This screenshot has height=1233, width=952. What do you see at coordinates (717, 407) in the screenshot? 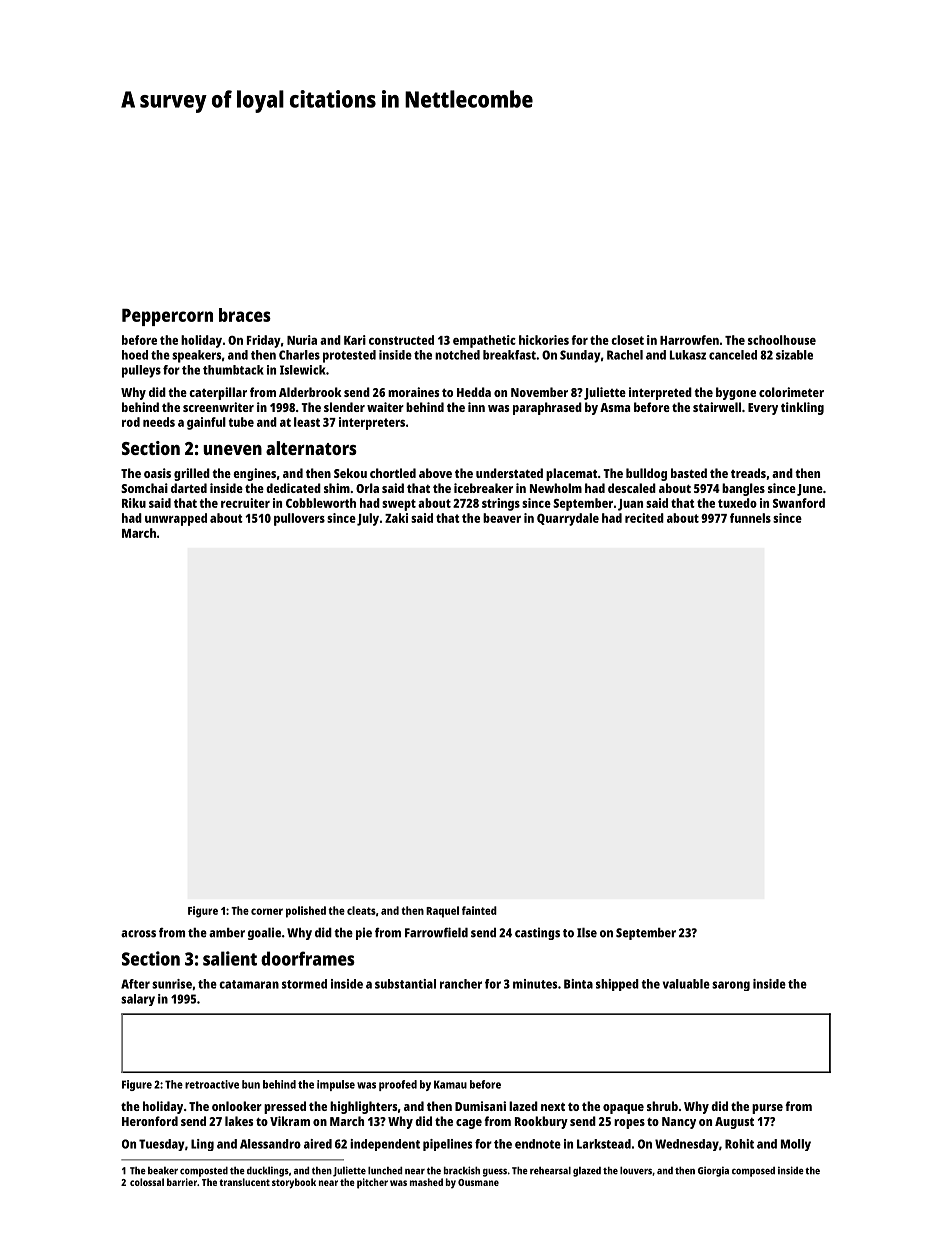
I see `stairwell` at bounding box center [717, 407].
